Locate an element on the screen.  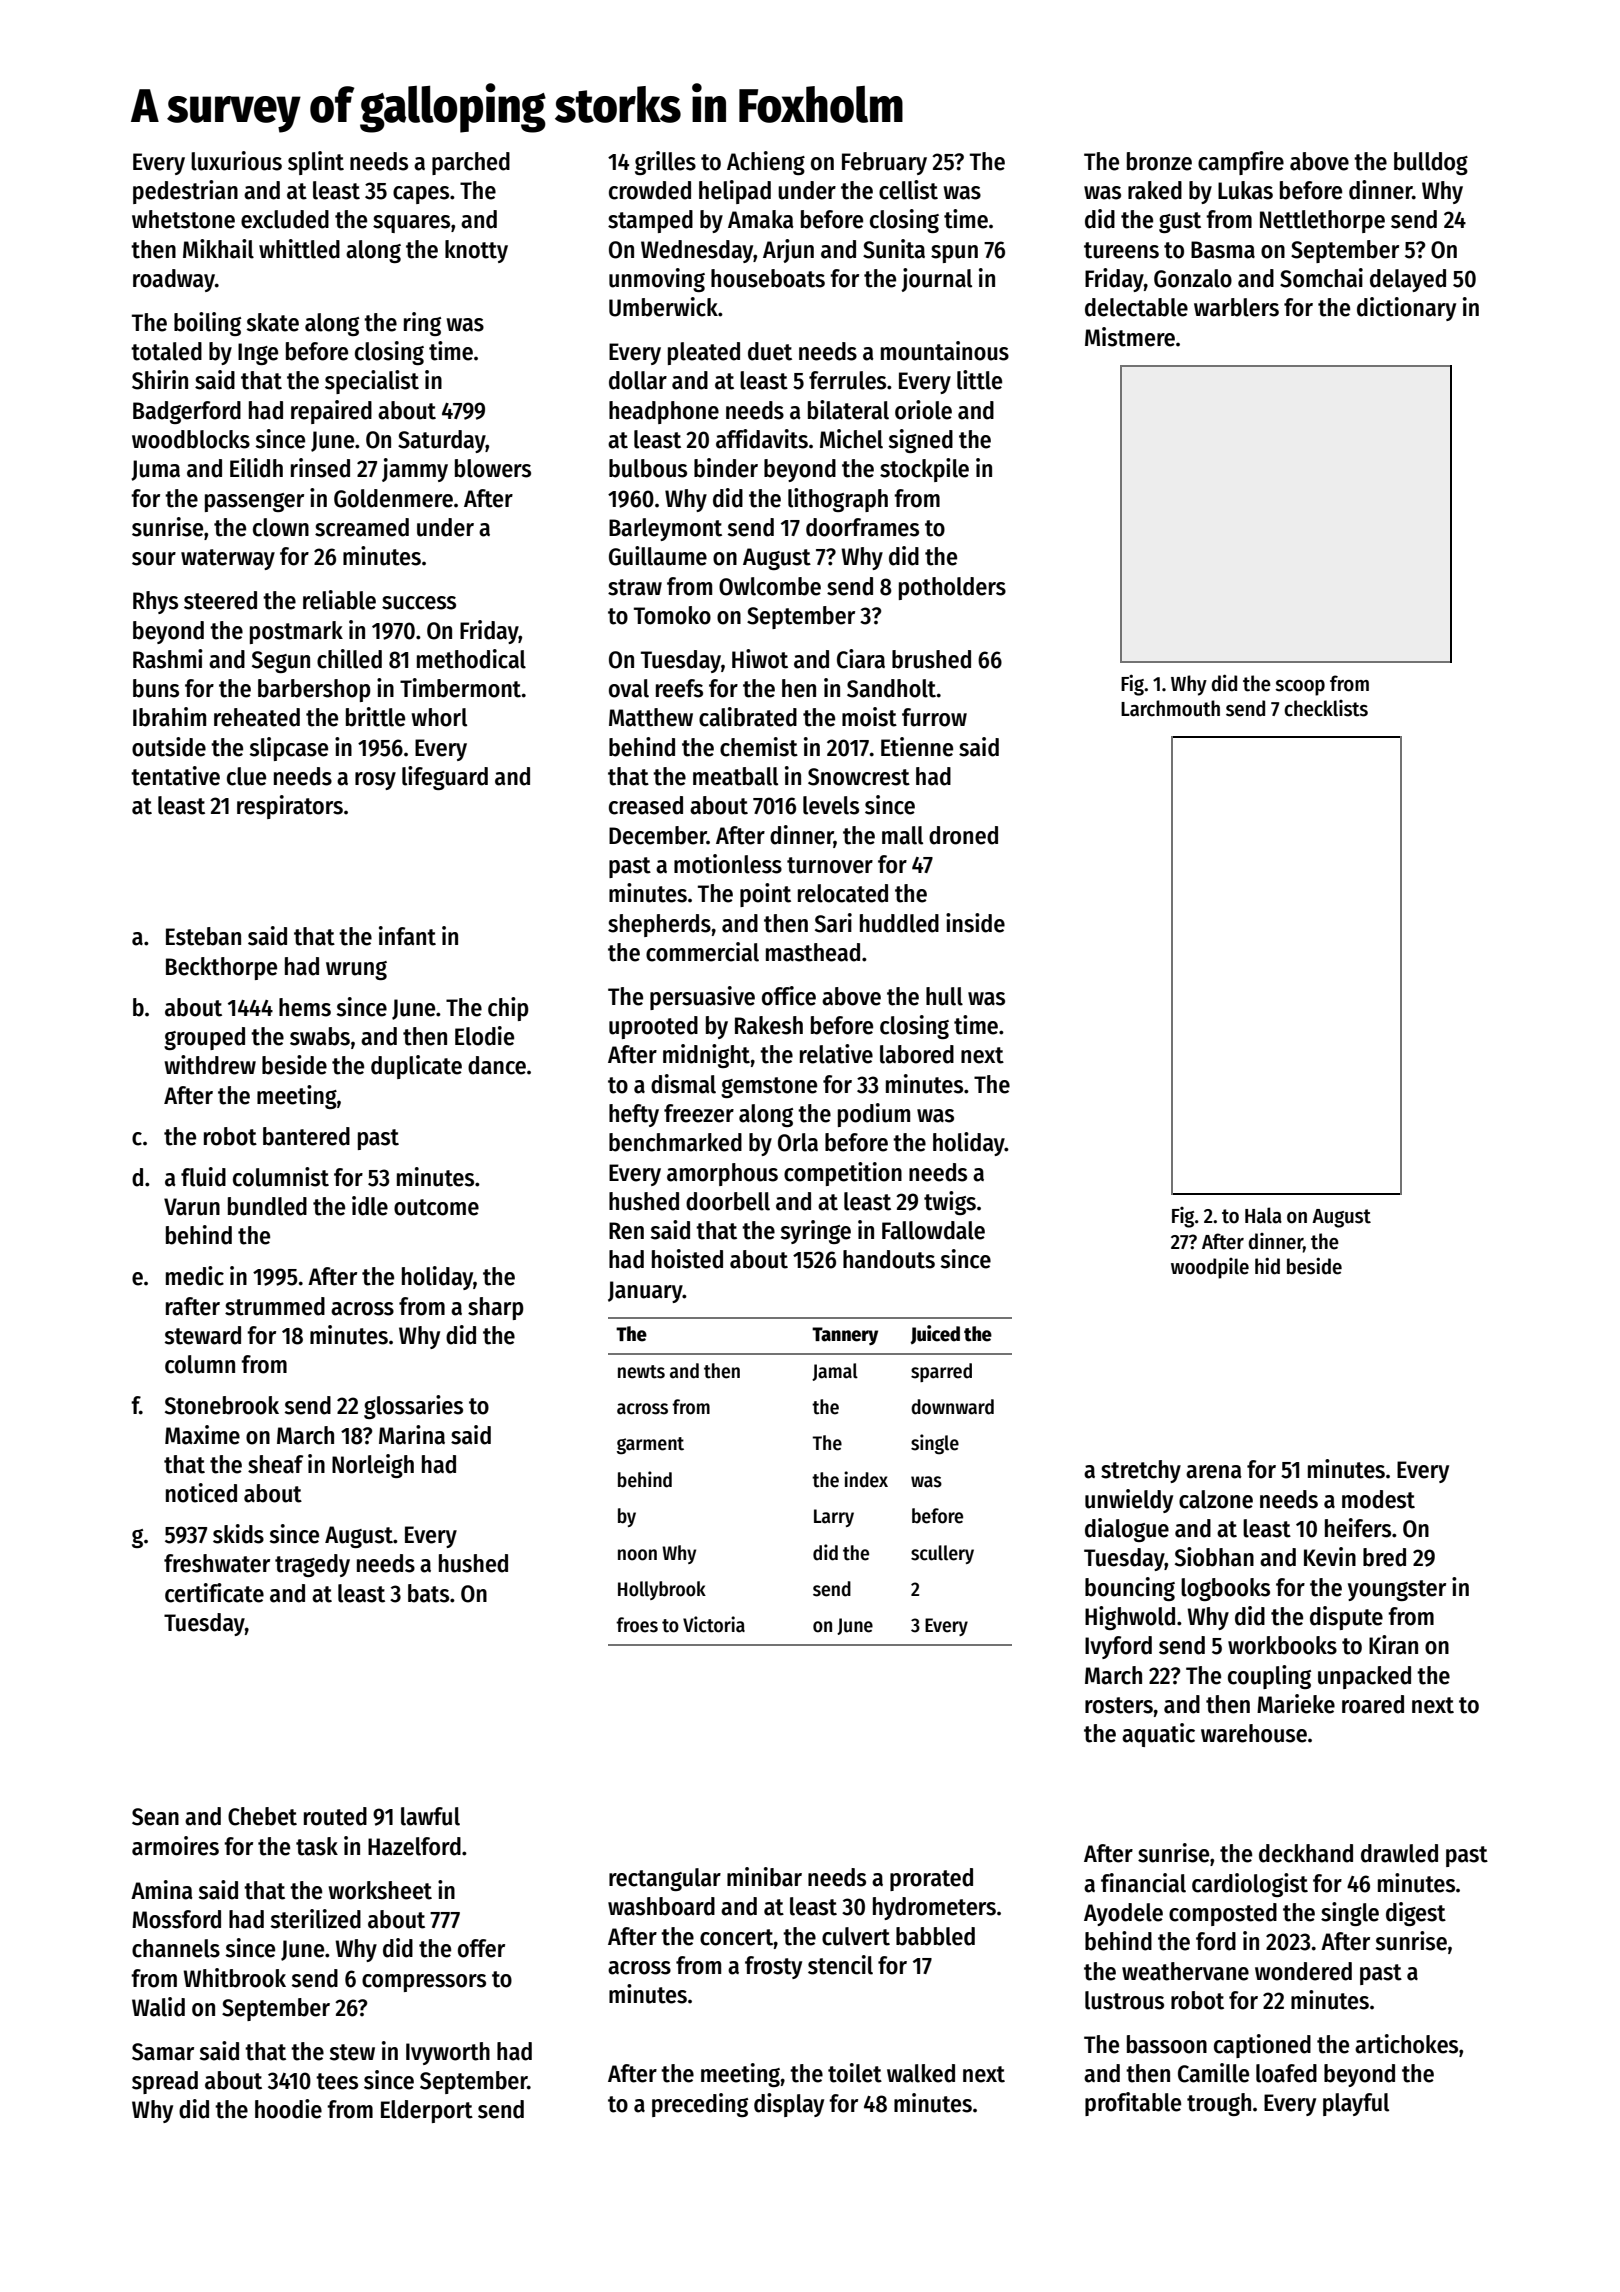
shepherds is located at coordinates (659, 925).
